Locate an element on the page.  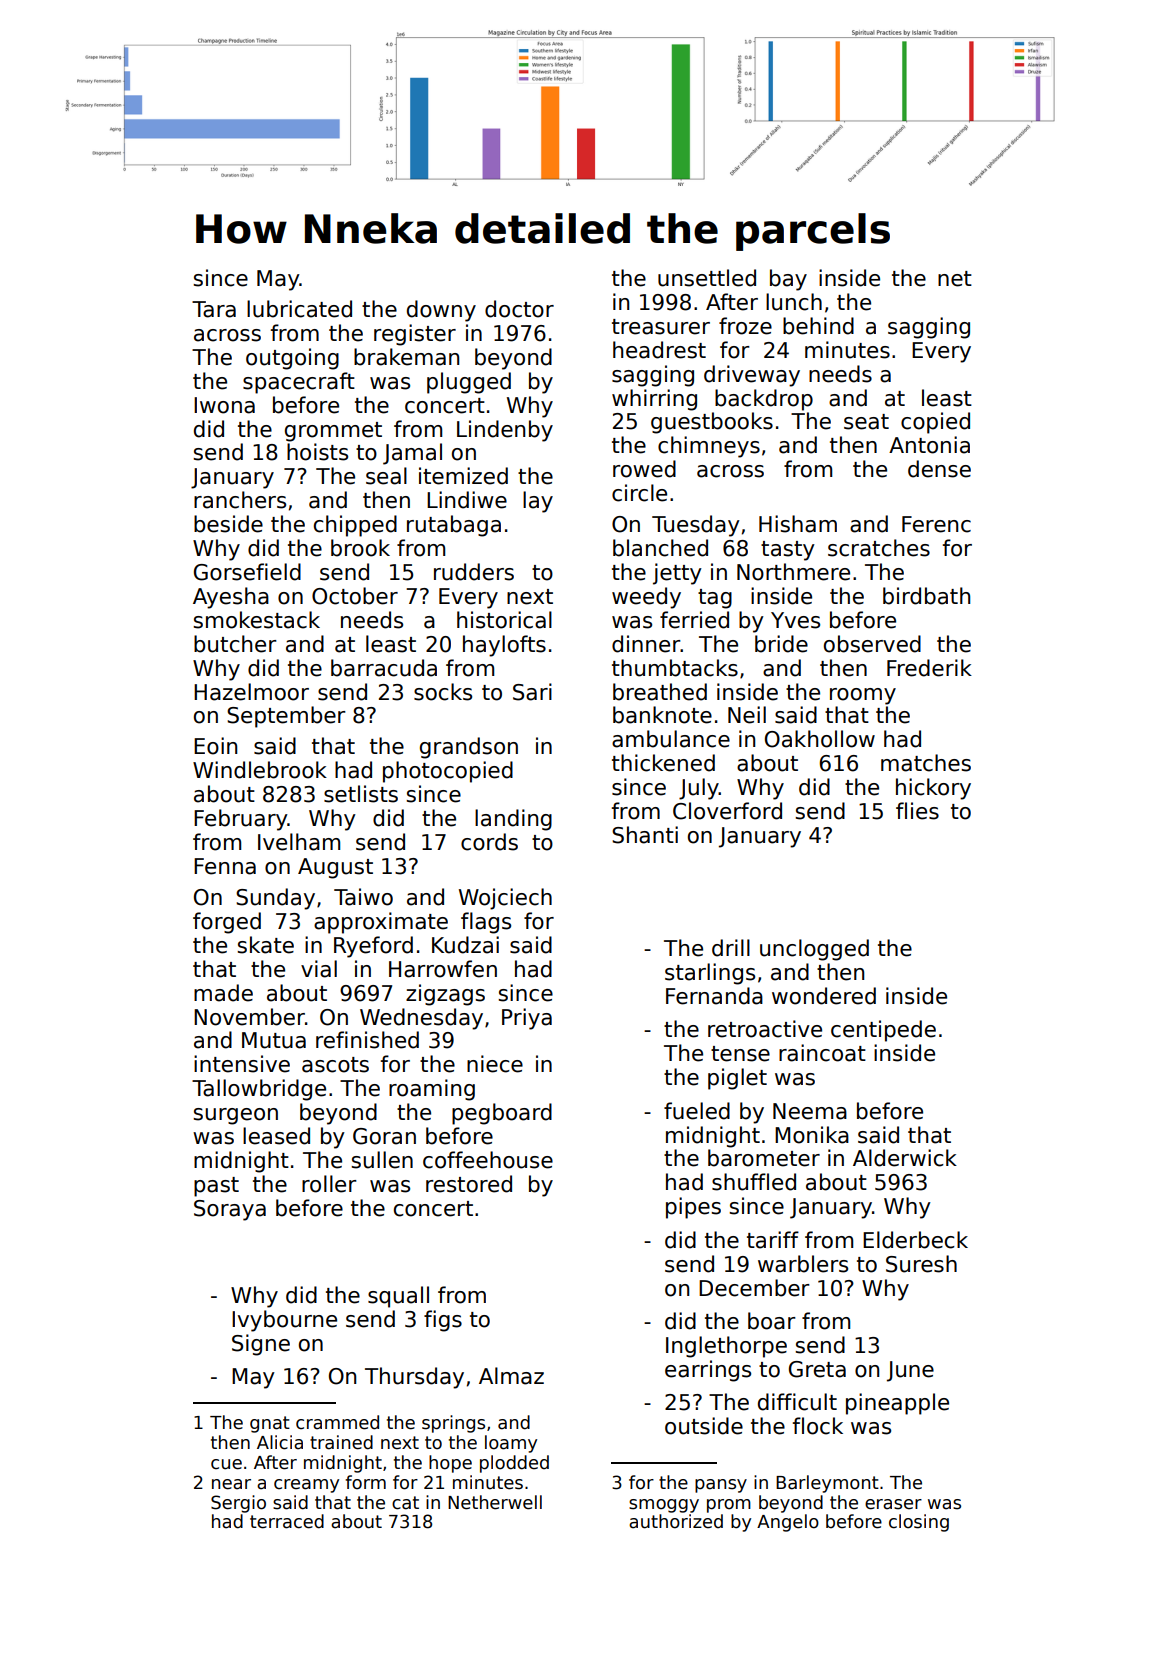
downy is located at coordinates (441, 311).
